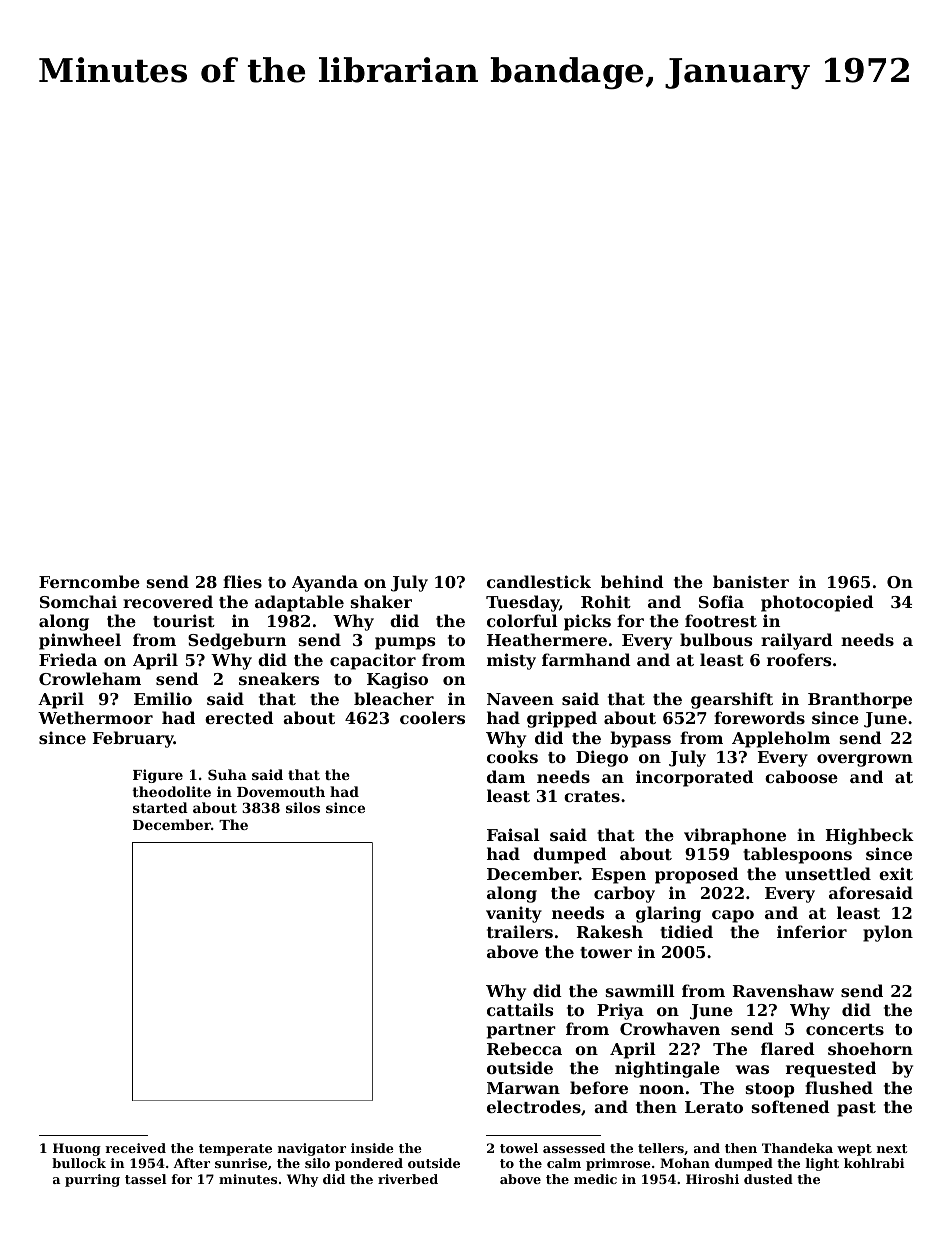  What do you see at coordinates (781, 739) in the screenshot?
I see `Appleholm` at bounding box center [781, 739].
